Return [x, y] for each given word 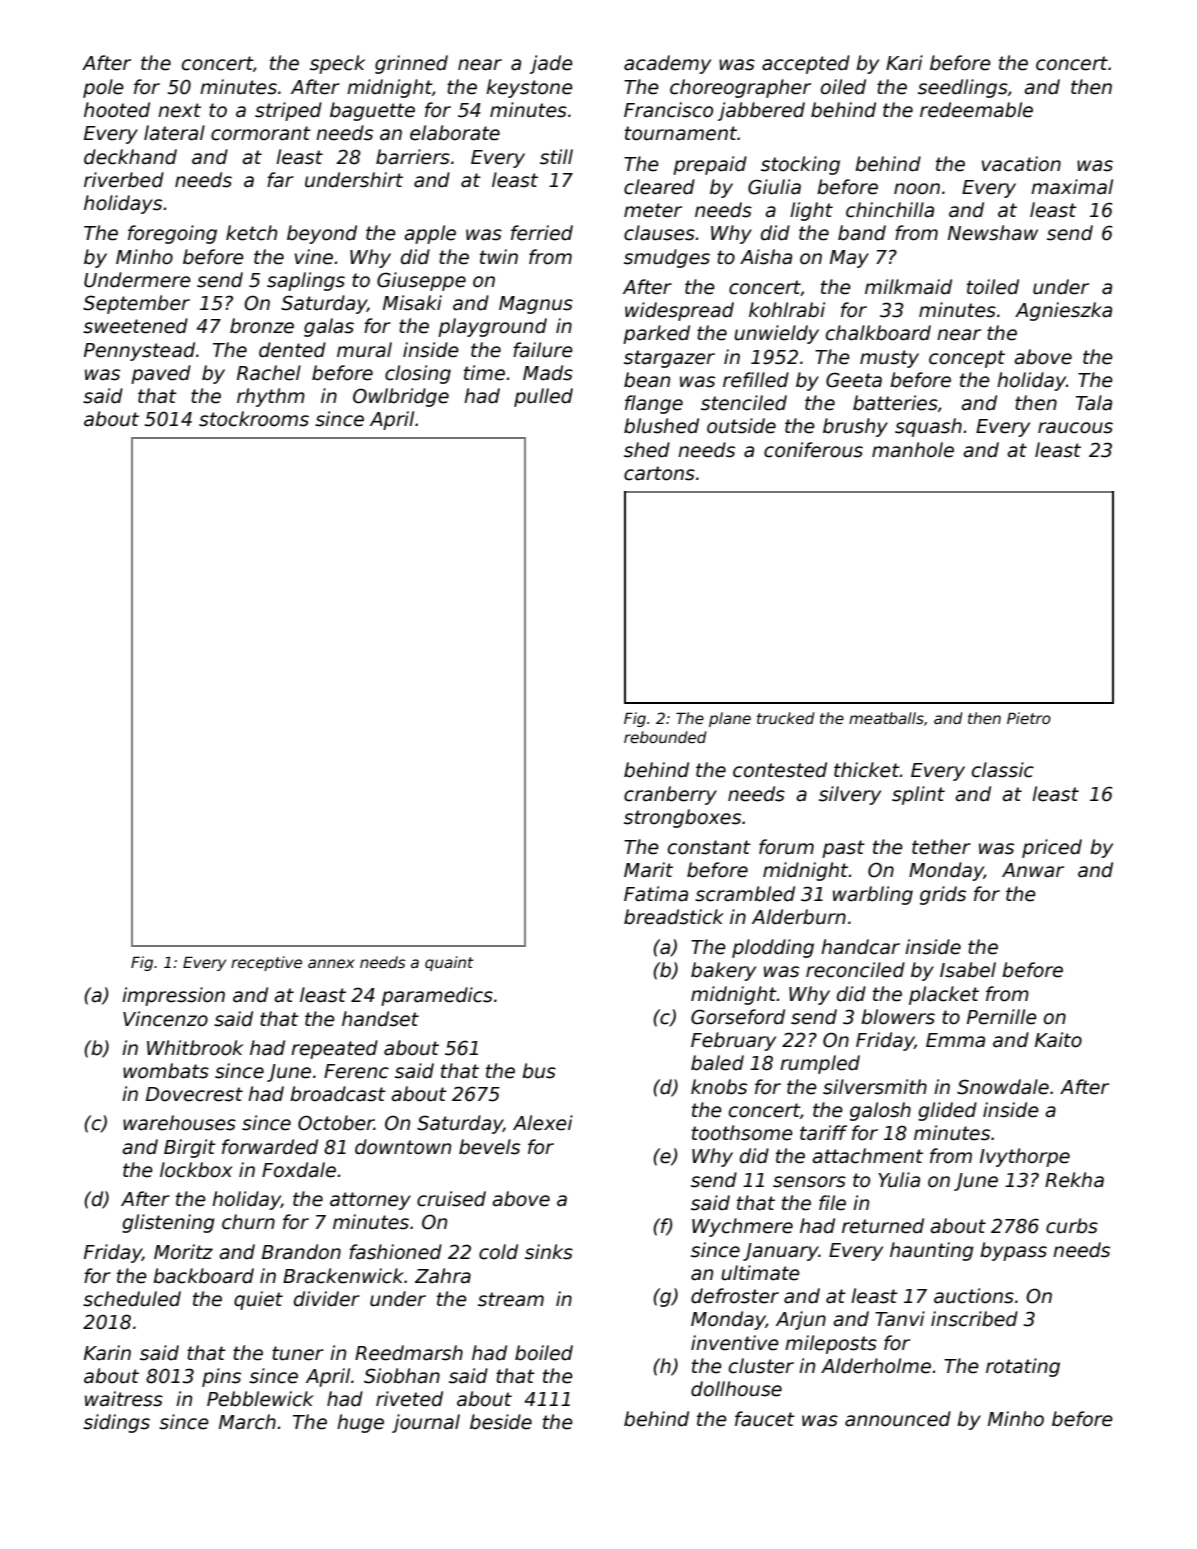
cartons [659, 473]
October [336, 1123]
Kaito [1058, 1040]
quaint [449, 963]
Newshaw [993, 233]
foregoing [172, 234]
